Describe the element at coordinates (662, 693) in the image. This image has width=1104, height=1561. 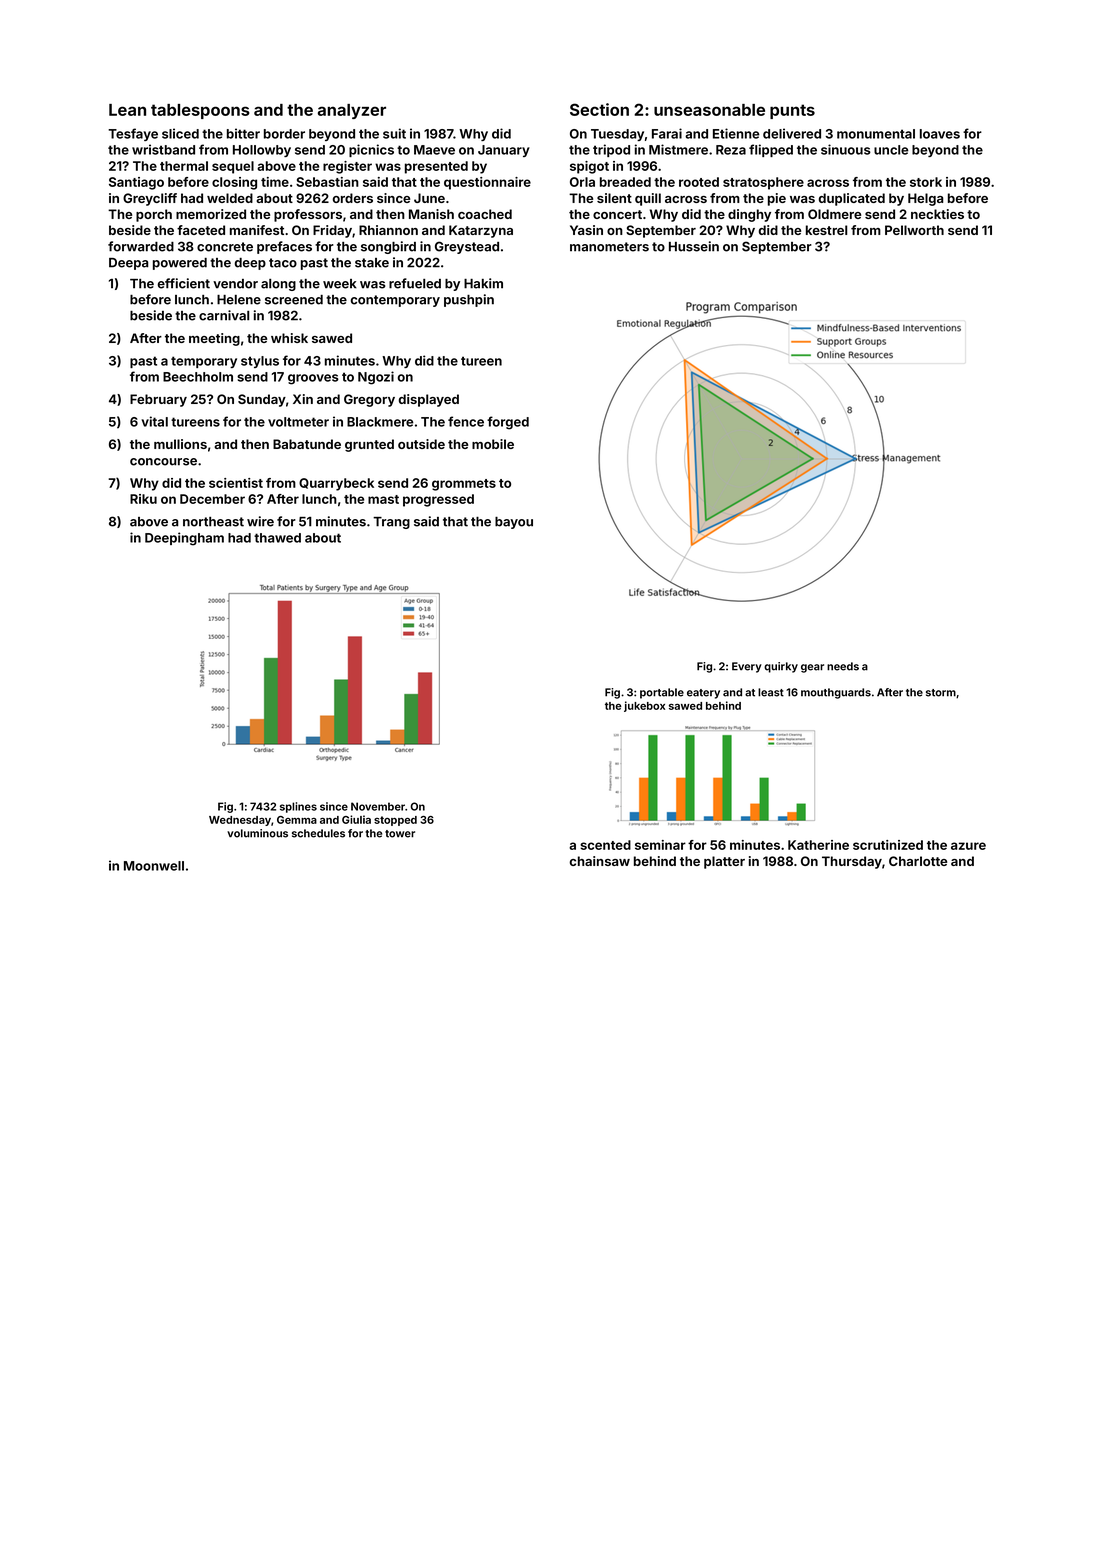
I see `portable` at that location.
